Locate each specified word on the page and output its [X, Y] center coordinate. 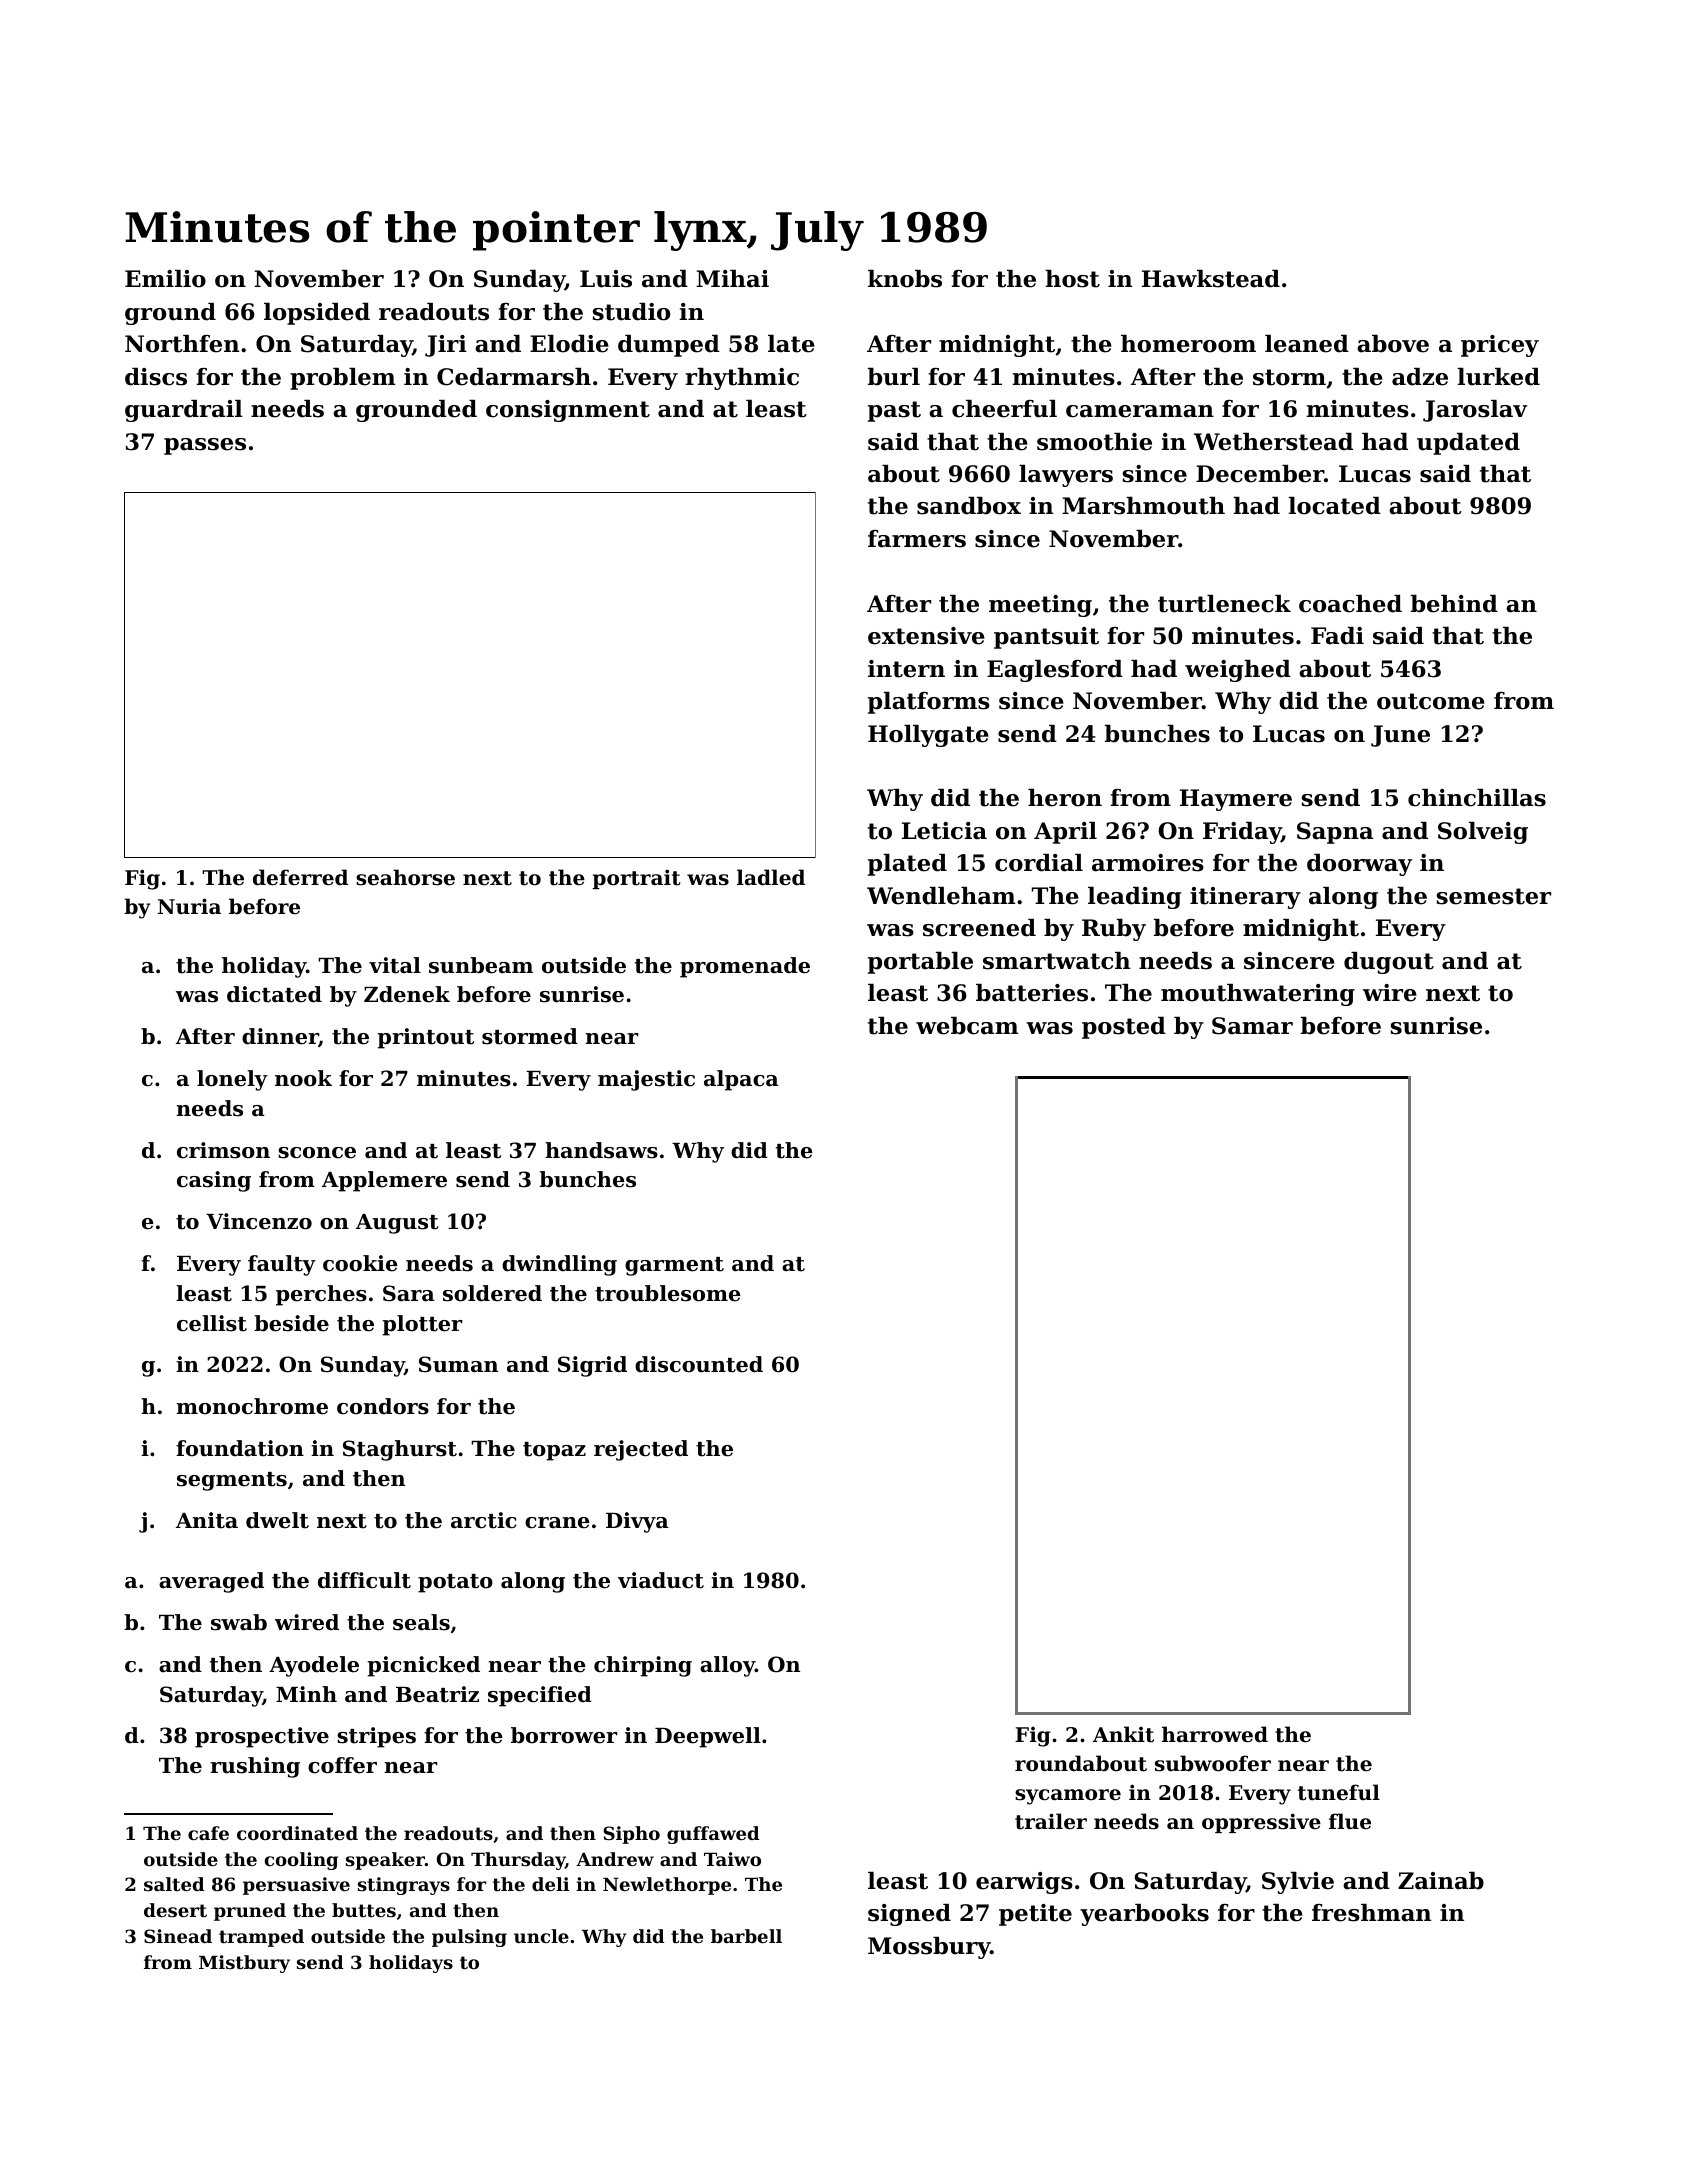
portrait [636, 879]
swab [239, 1622]
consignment [568, 411]
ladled [771, 877]
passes [205, 446]
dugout [1389, 963]
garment [674, 1266]
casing [214, 1181]
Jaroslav [1475, 411]
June [1400, 736]
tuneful [1339, 1792]
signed [909, 1915]
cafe [208, 1833]
